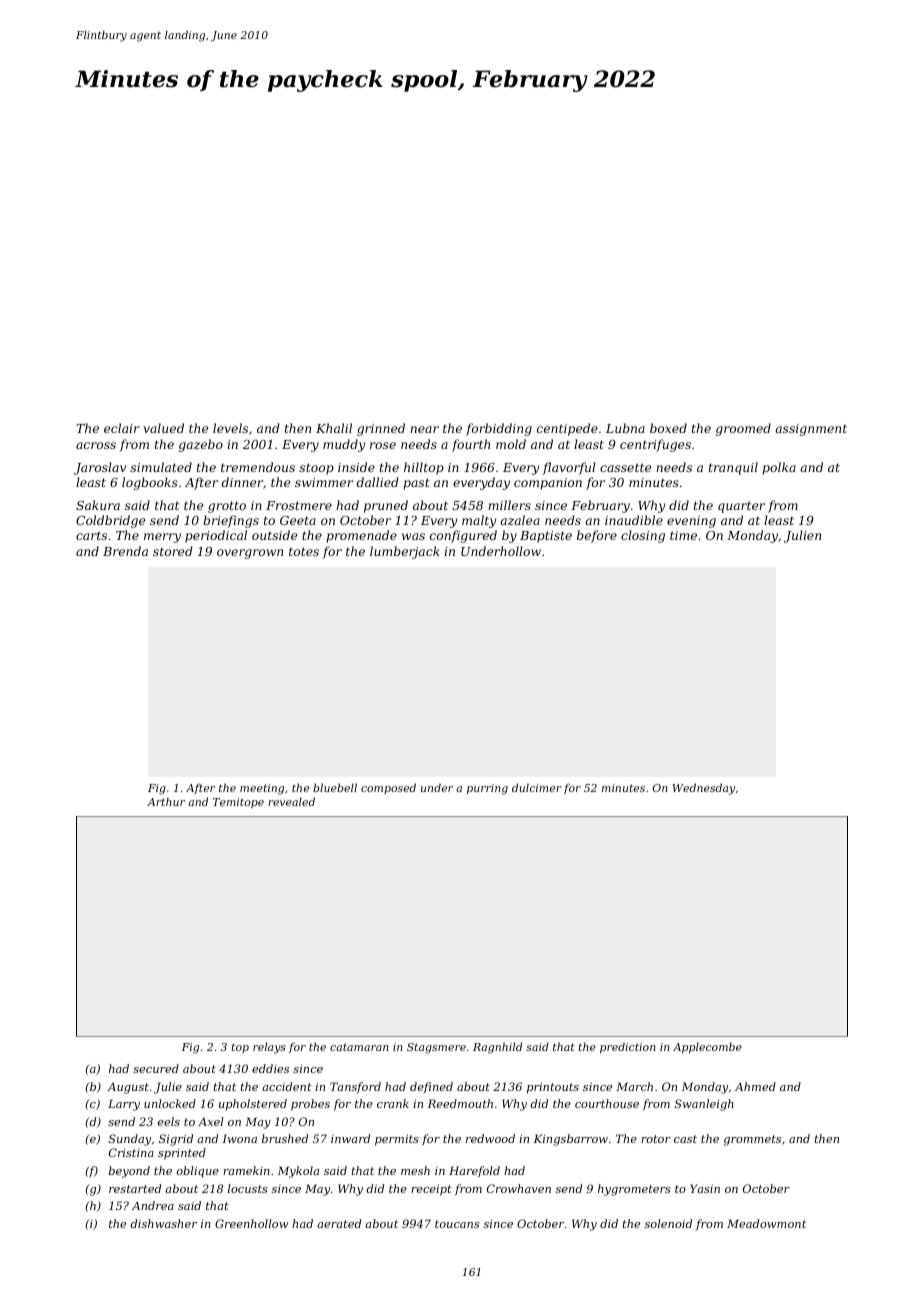  I want to click on dulcimer, so click(537, 787).
